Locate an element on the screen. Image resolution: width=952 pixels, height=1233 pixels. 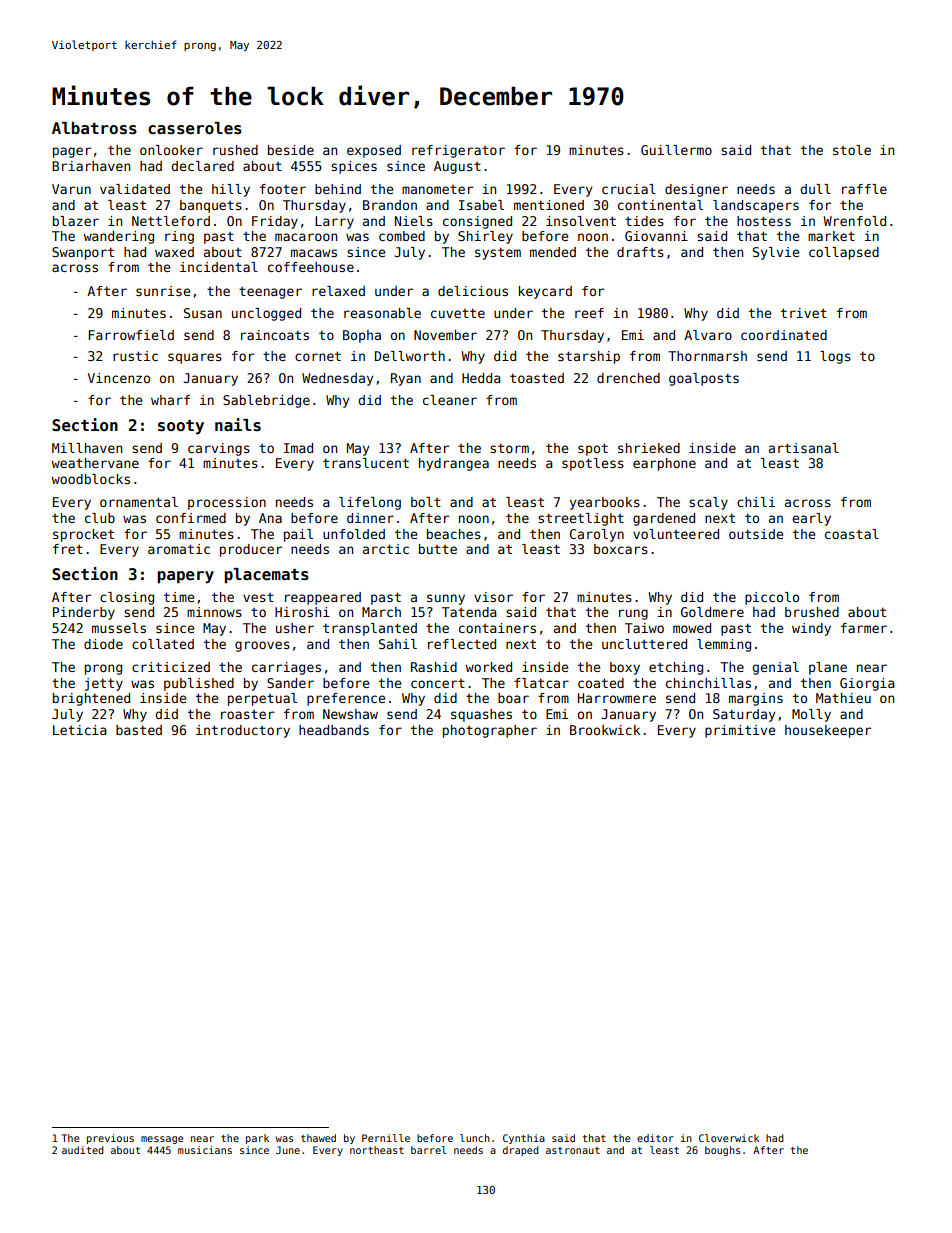
boughs is located at coordinates (722, 1151).
